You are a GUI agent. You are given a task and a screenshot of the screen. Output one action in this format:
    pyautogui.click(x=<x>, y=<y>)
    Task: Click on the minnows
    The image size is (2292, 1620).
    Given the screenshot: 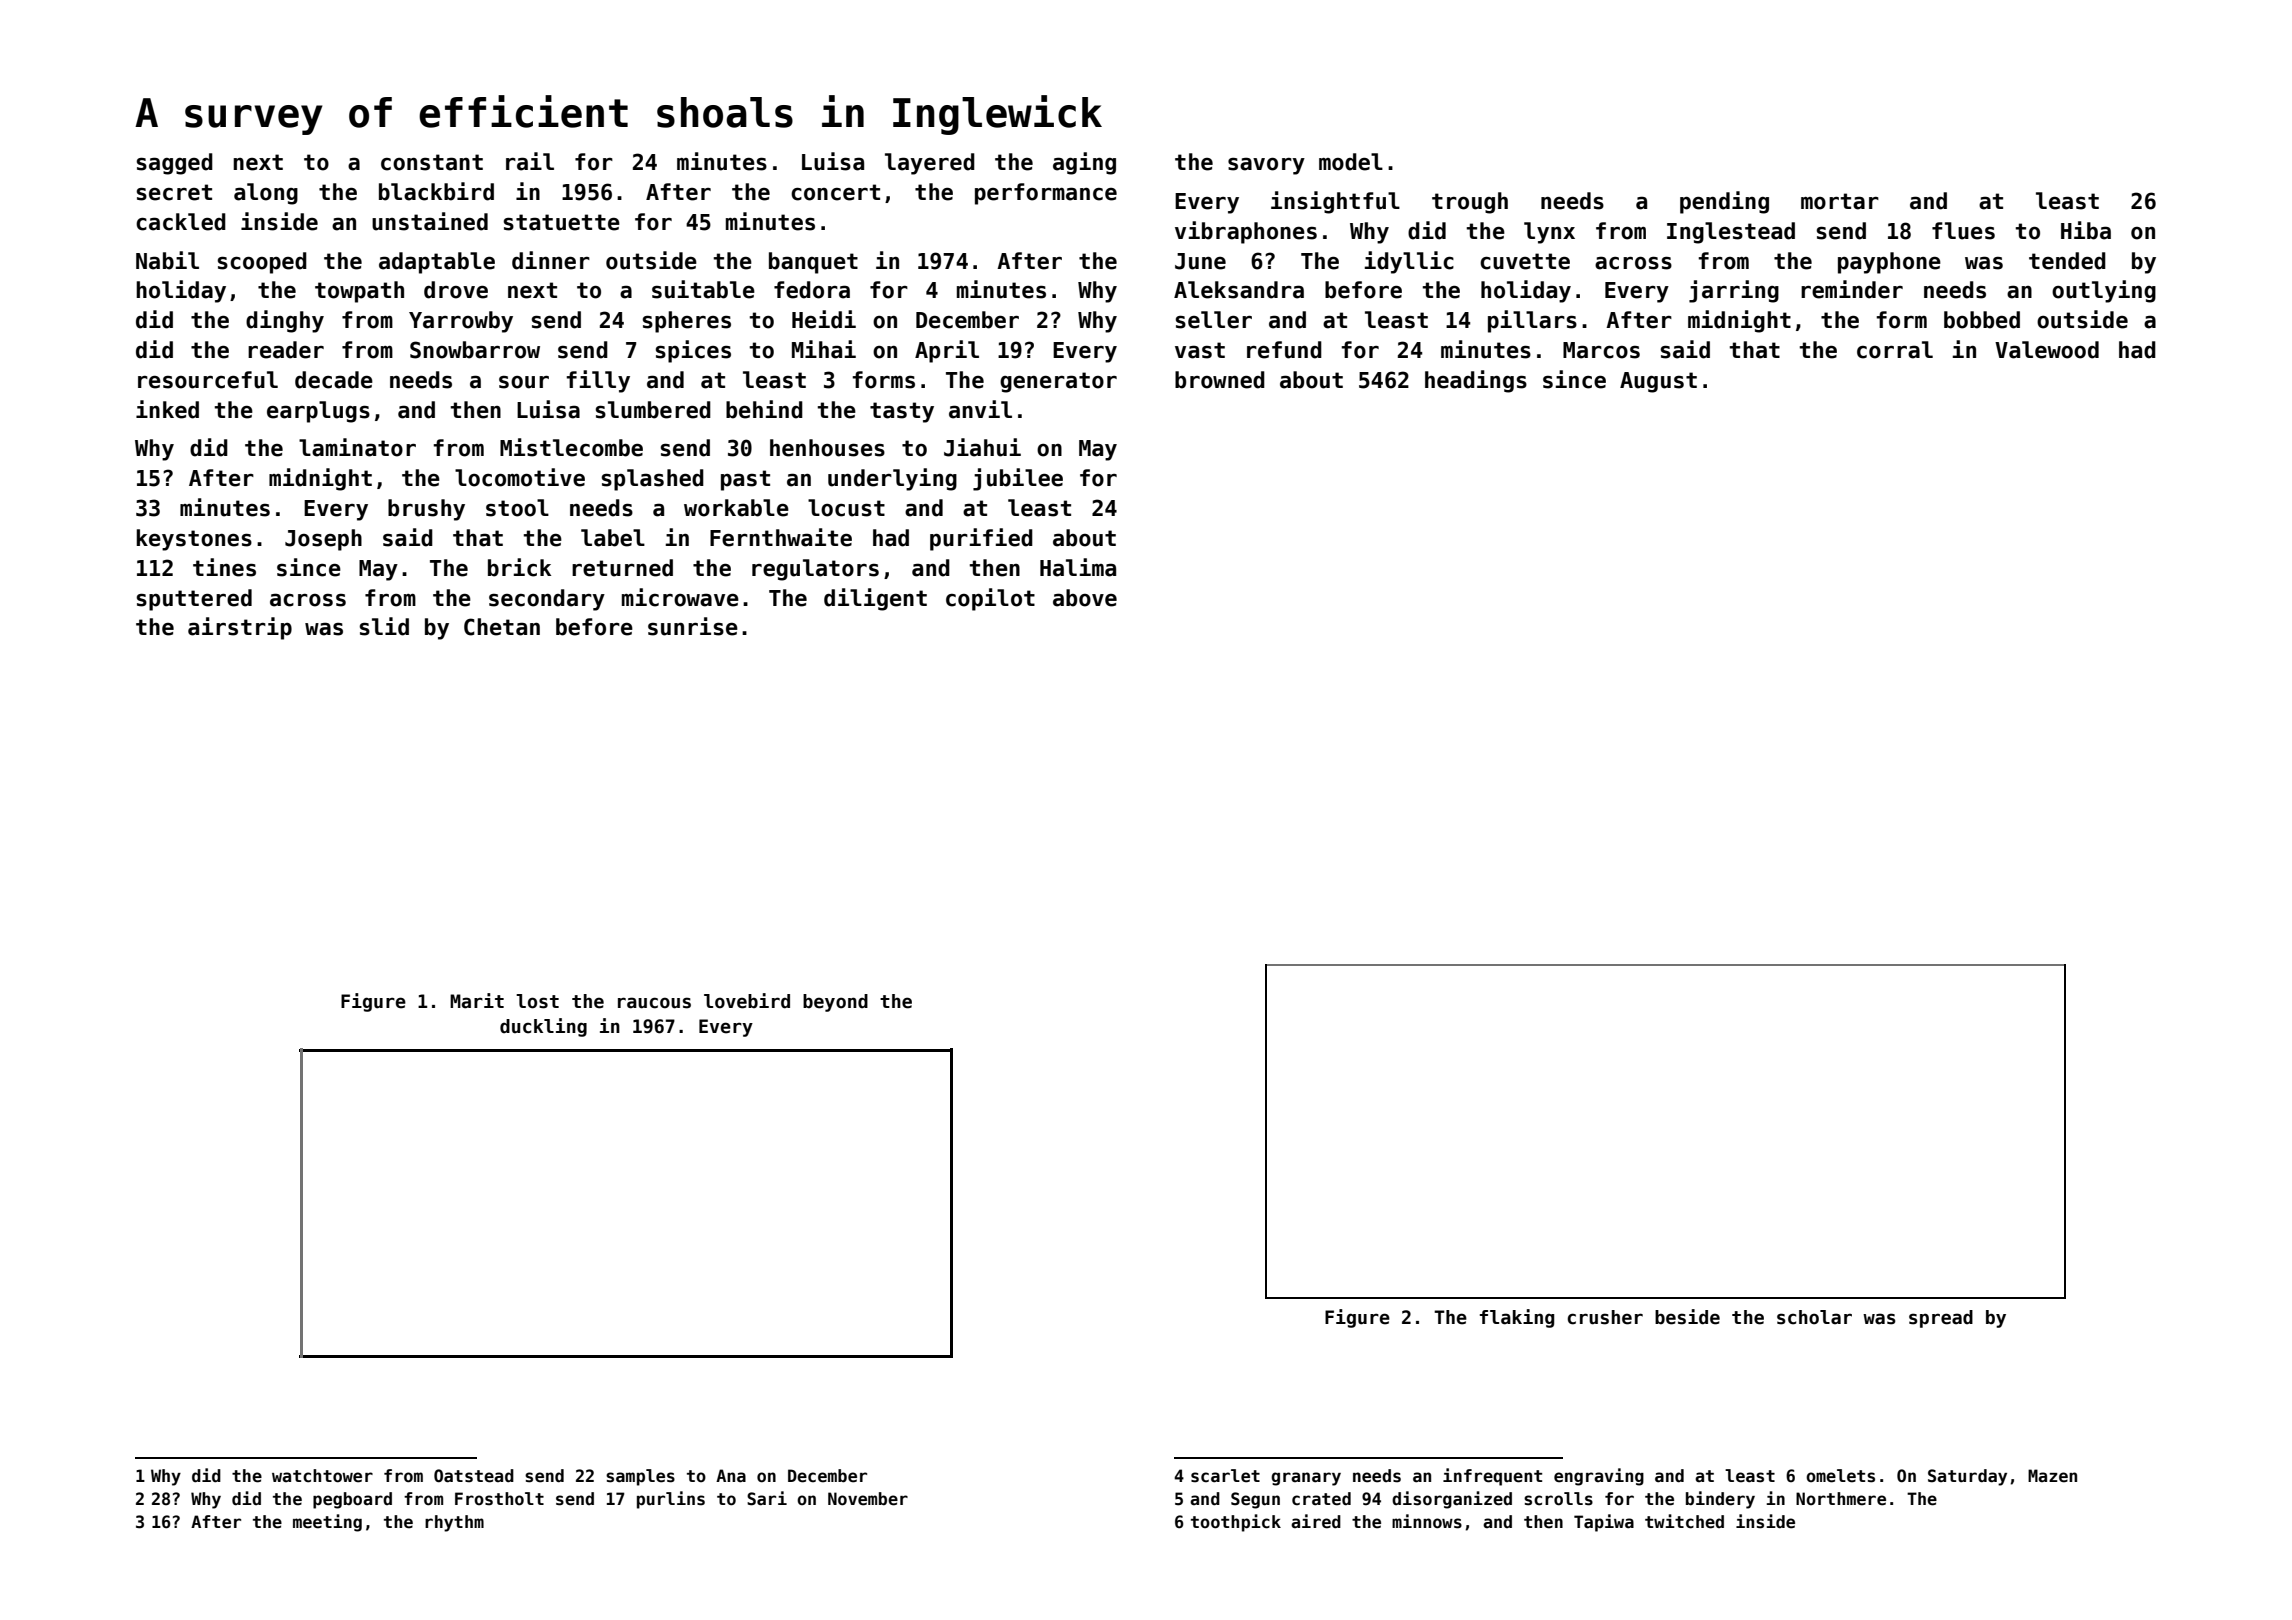 What is the action you would take?
    pyautogui.click(x=1427, y=1521)
